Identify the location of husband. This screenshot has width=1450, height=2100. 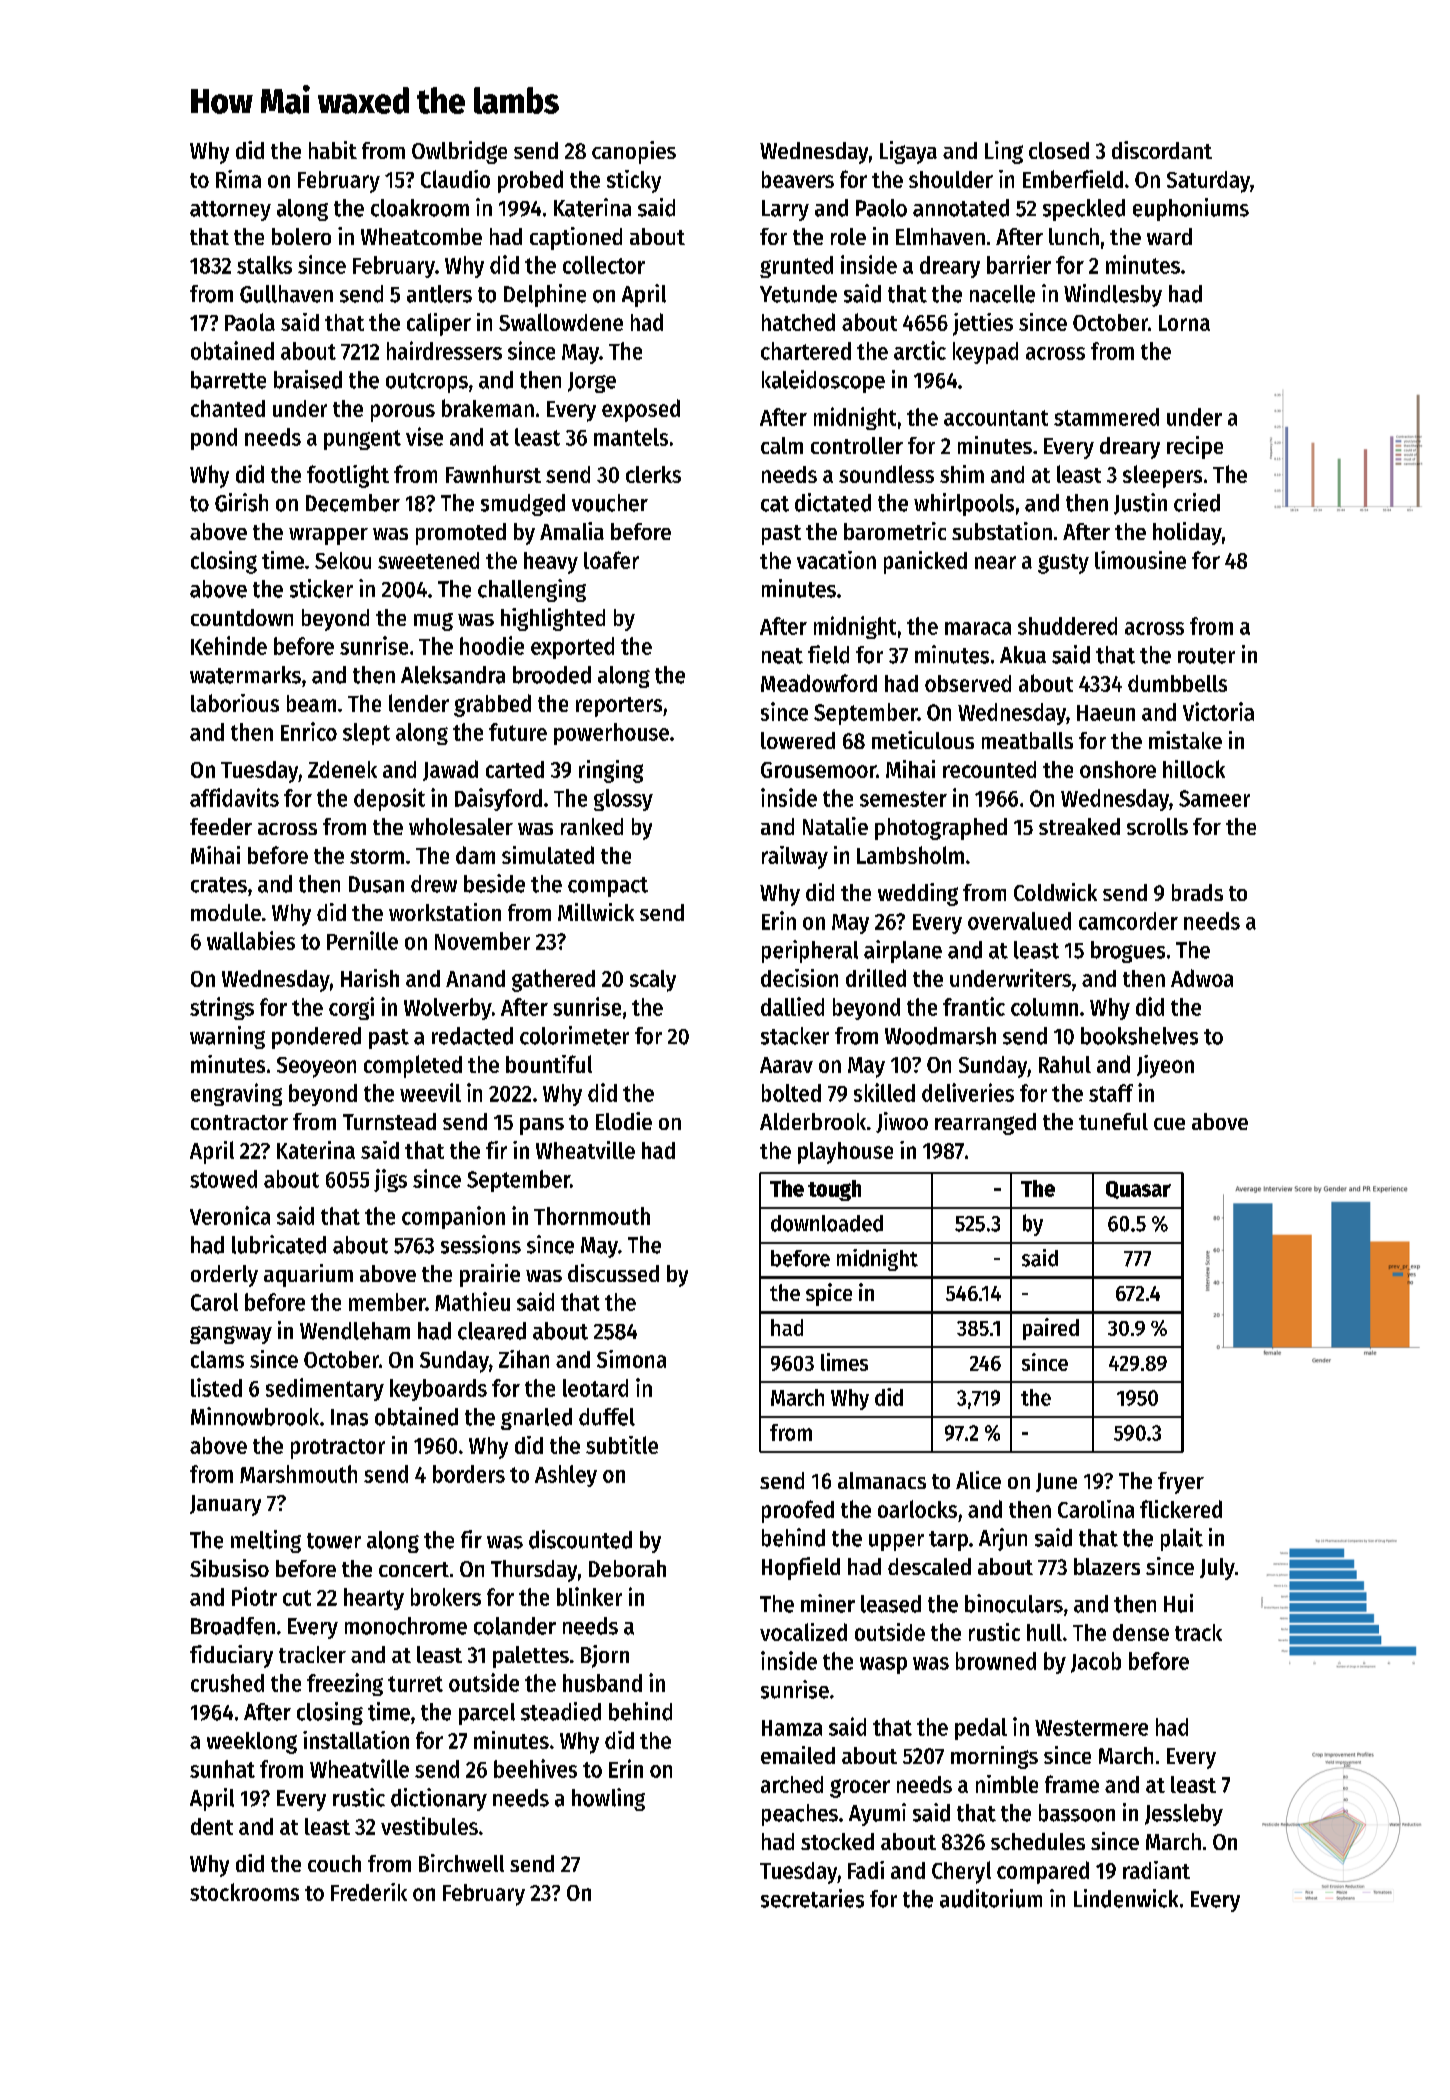
(602, 1683).
